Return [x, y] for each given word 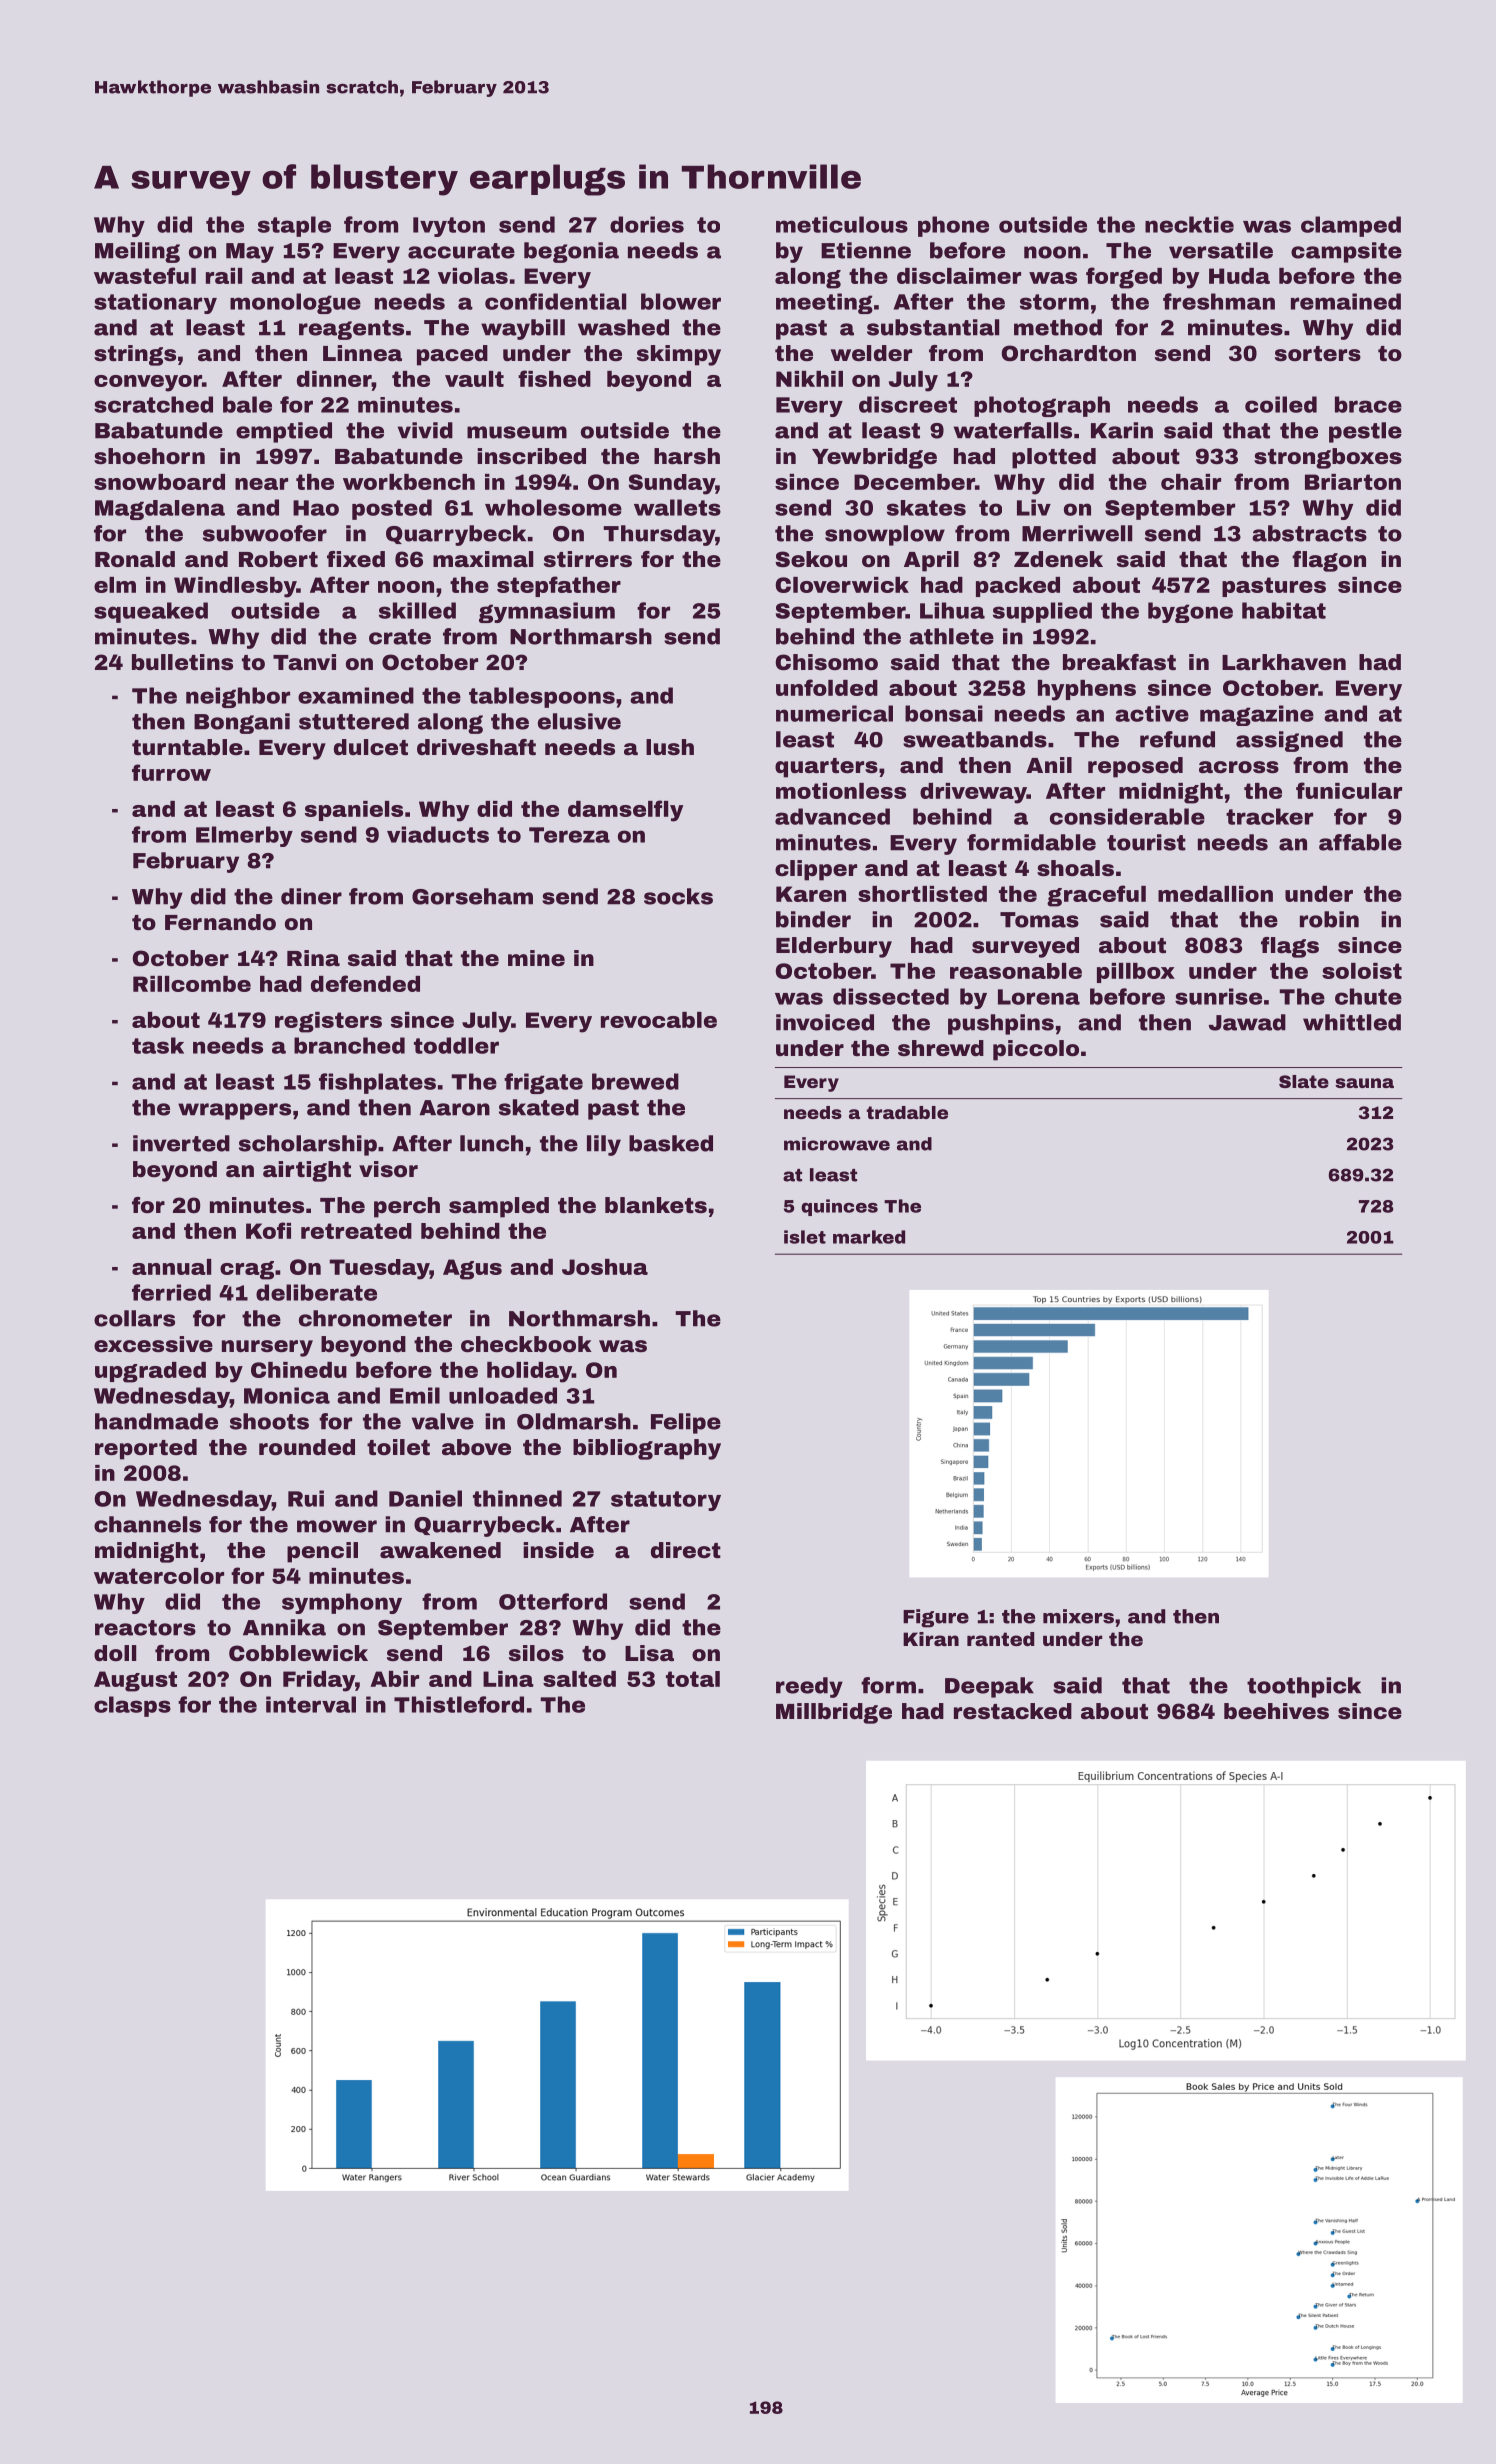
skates [926, 508]
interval [311, 1704]
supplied [1042, 612]
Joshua [605, 1267]
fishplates [377, 1083]
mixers [1078, 1616]
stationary [155, 303]
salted [579, 1679]
